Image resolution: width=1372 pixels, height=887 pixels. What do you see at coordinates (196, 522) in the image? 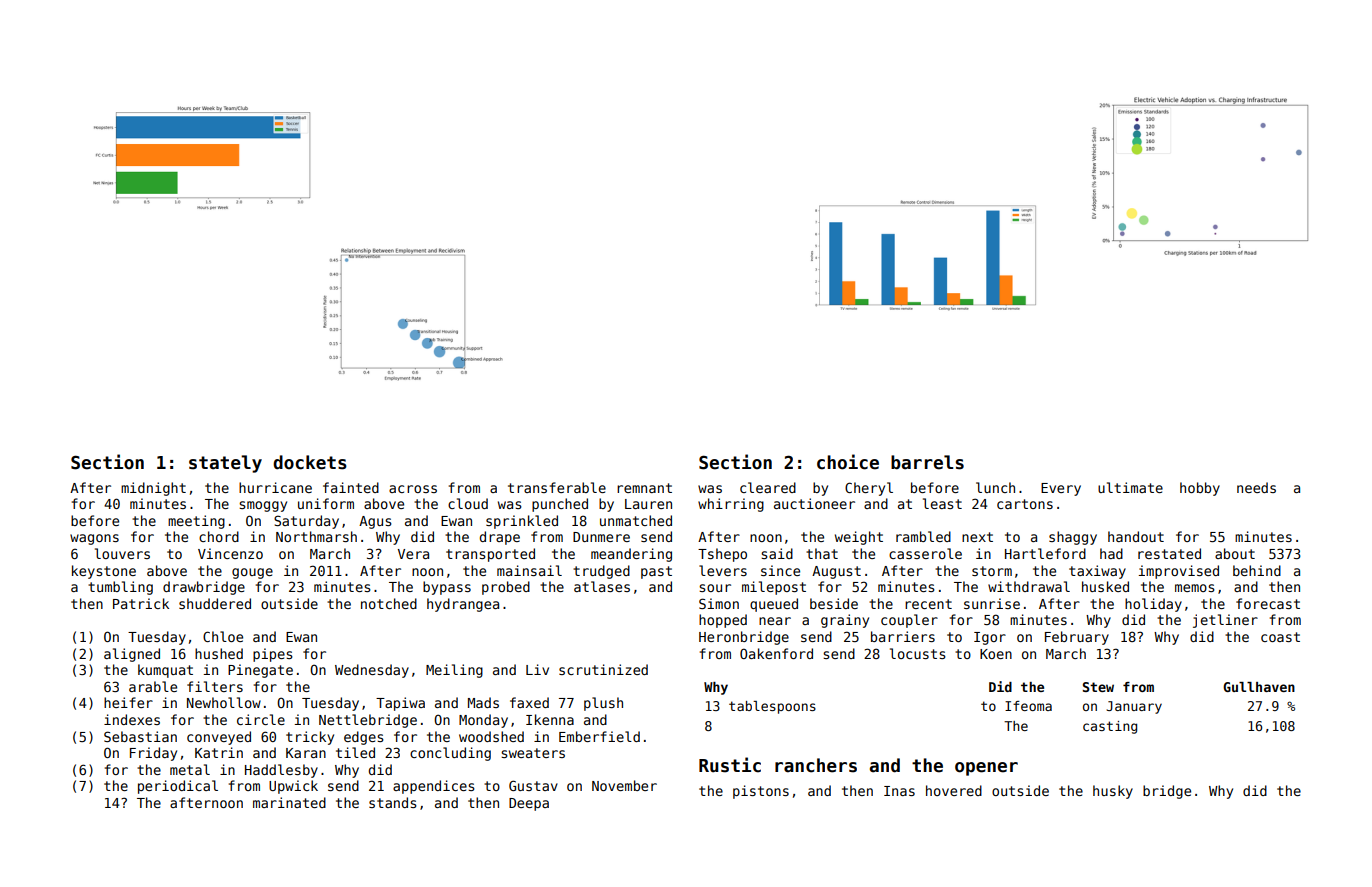
I see `meeting` at bounding box center [196, 522].
